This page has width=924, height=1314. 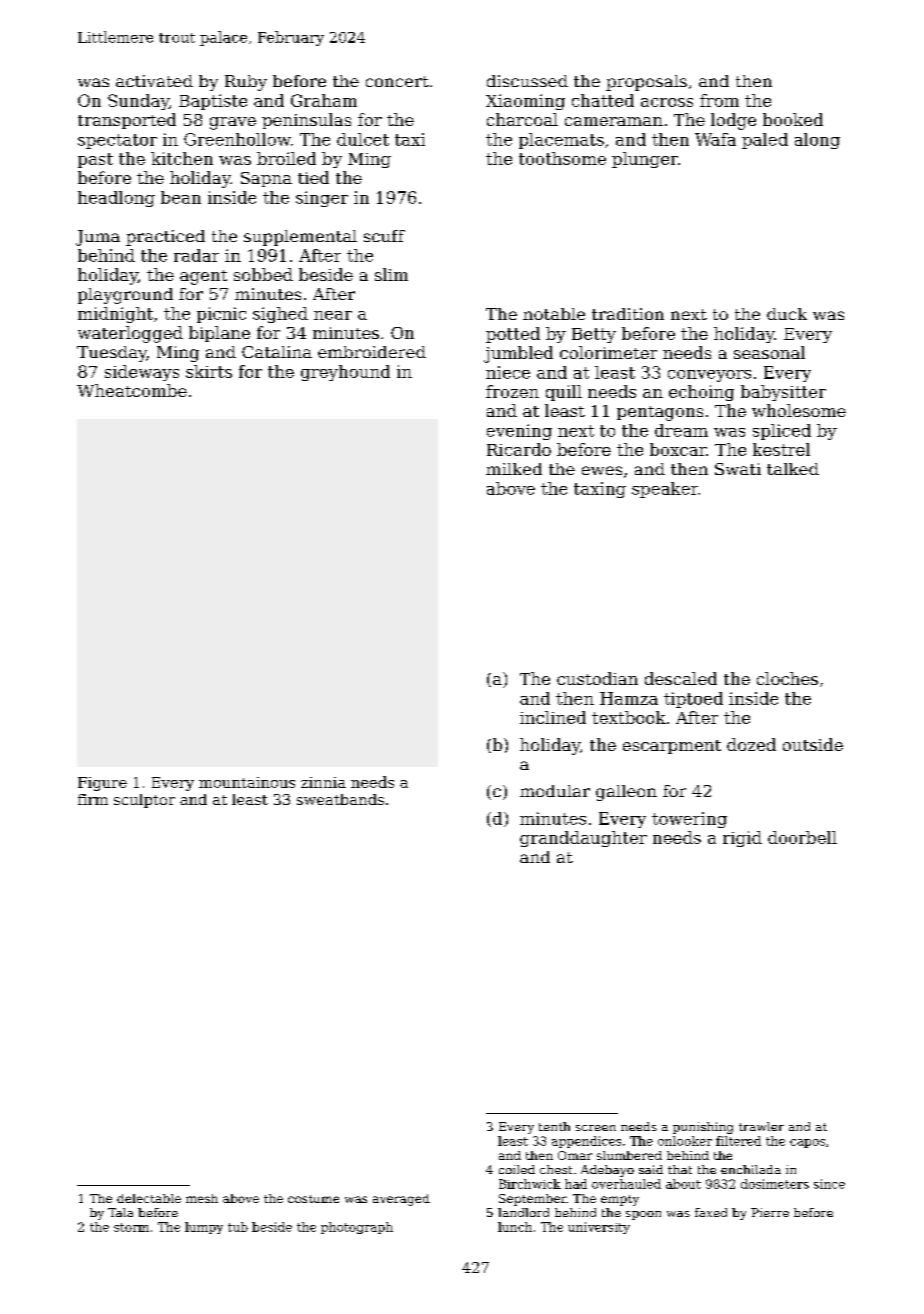 What do you see at coordinates (323, 782) in the page?
I see `zinnia` at bounding box center [323, 782].
